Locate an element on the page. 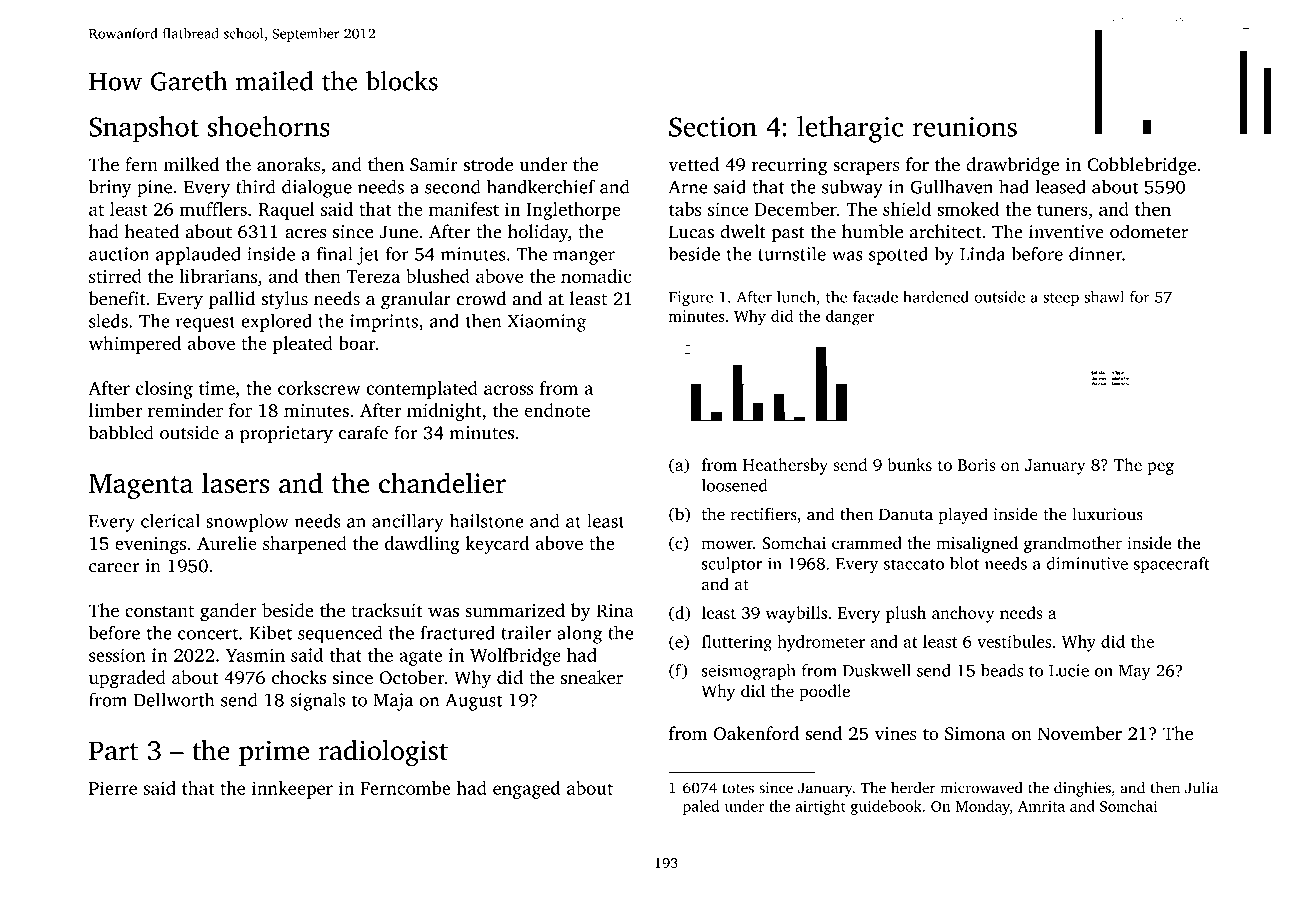 The image size is (1308, 924). shoehorns is located at coordinates (269, 126).
